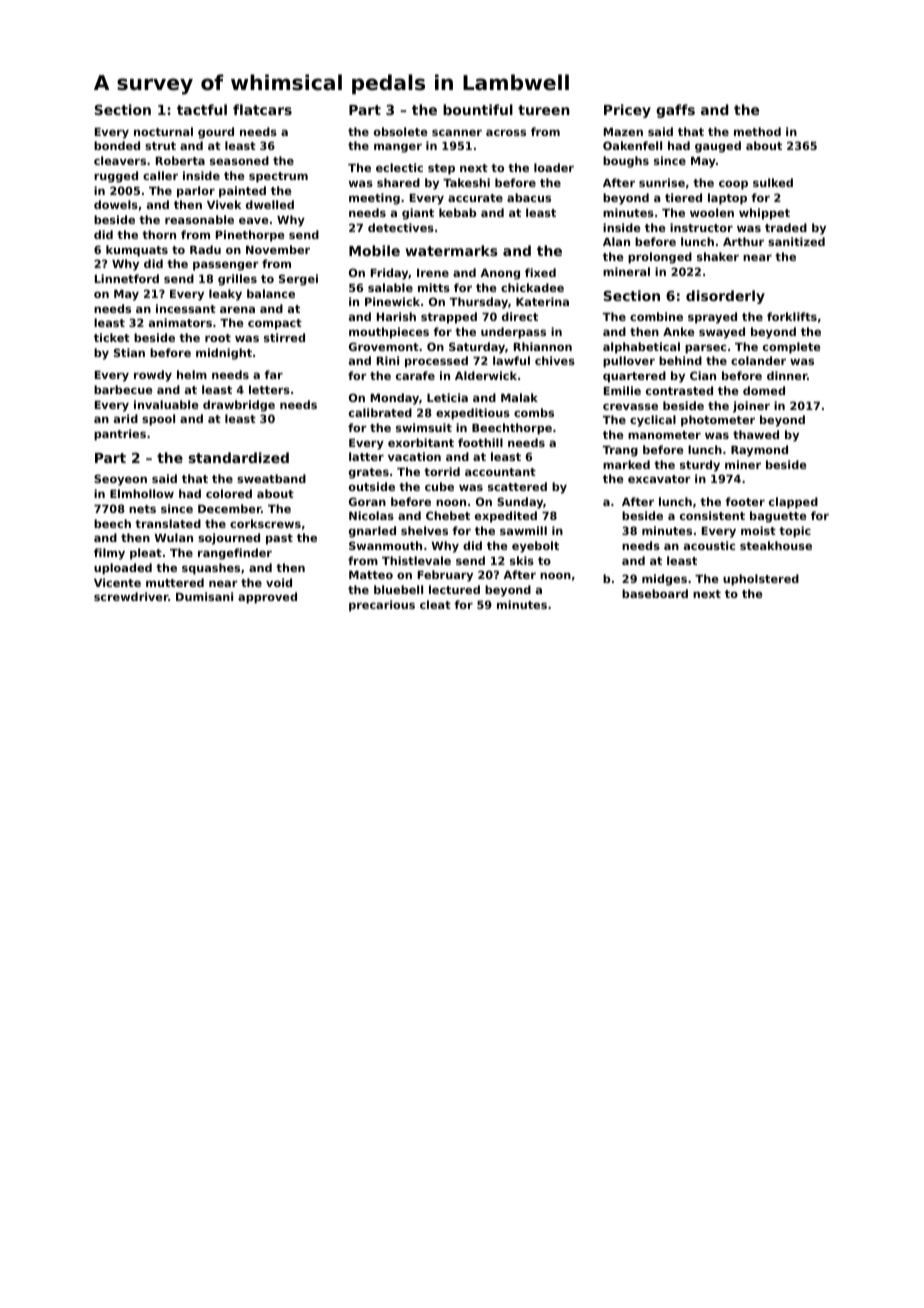 This screenshot has height=1308, width=924. I want to click on gaffs, so click(675, 111).
